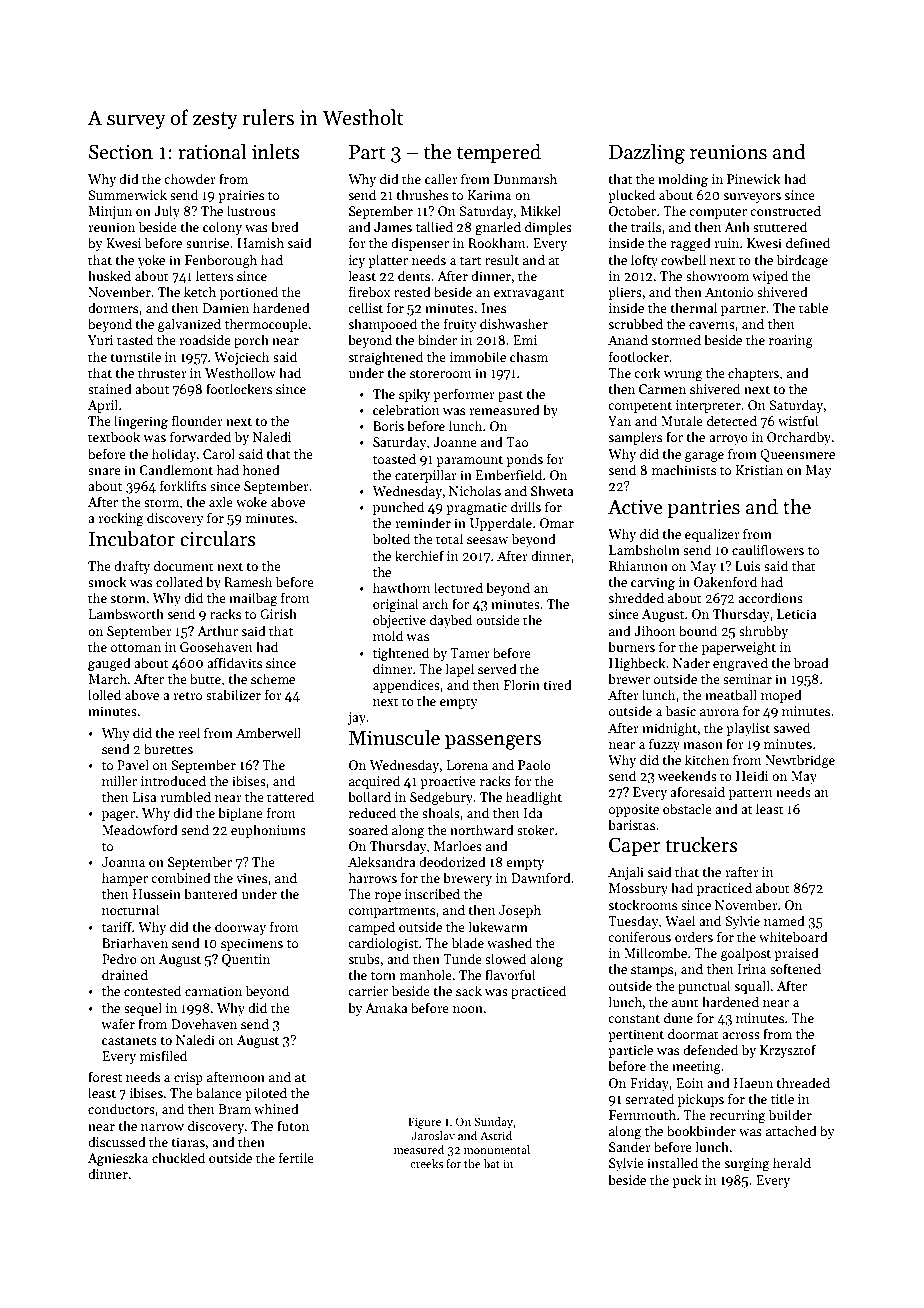  I want to click on title, so click(782, 1098).
